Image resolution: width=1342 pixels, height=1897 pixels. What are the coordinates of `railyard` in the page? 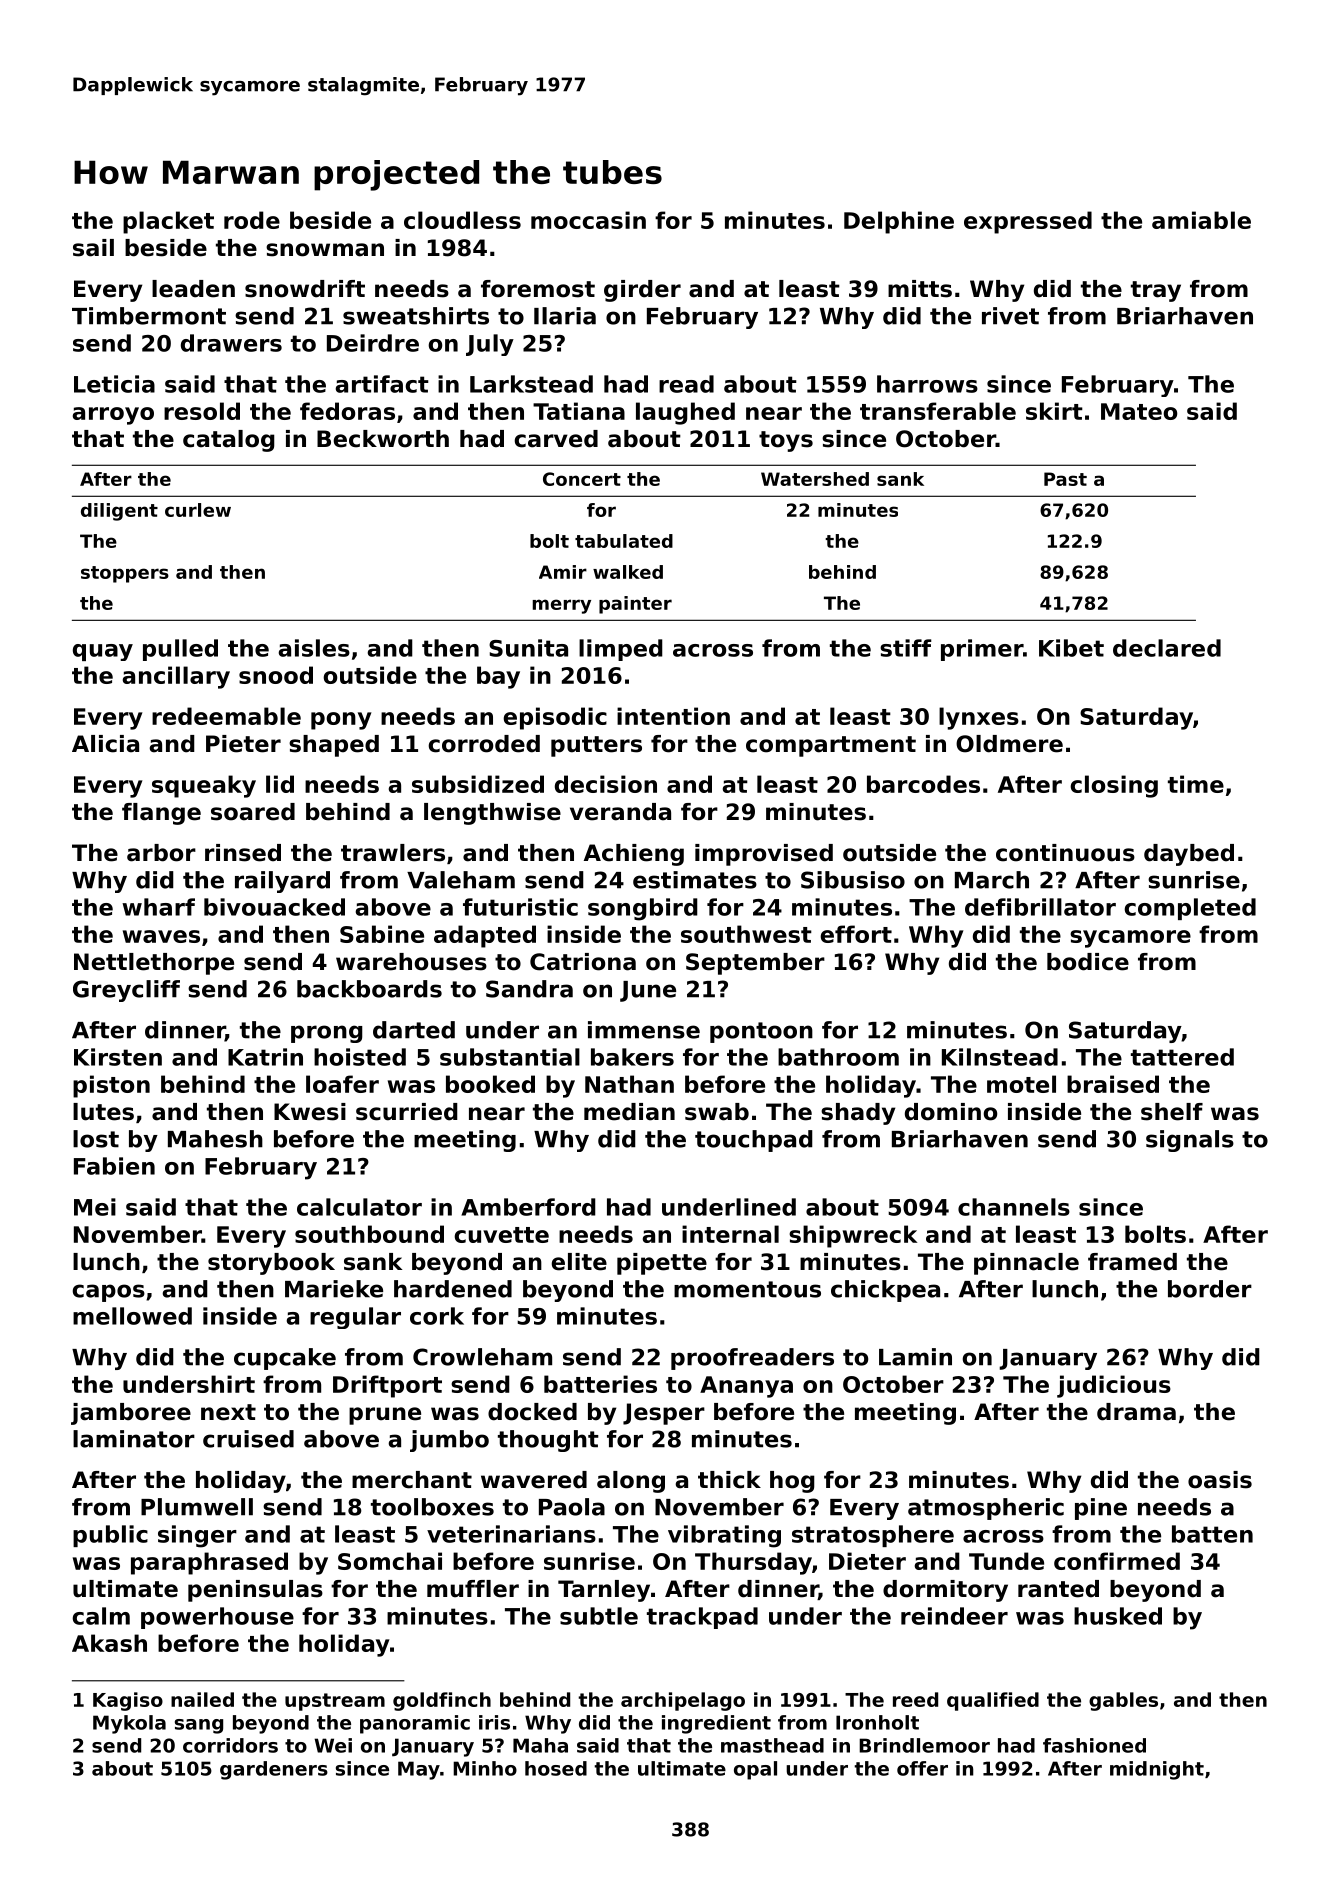 It's located at (282, 882).
